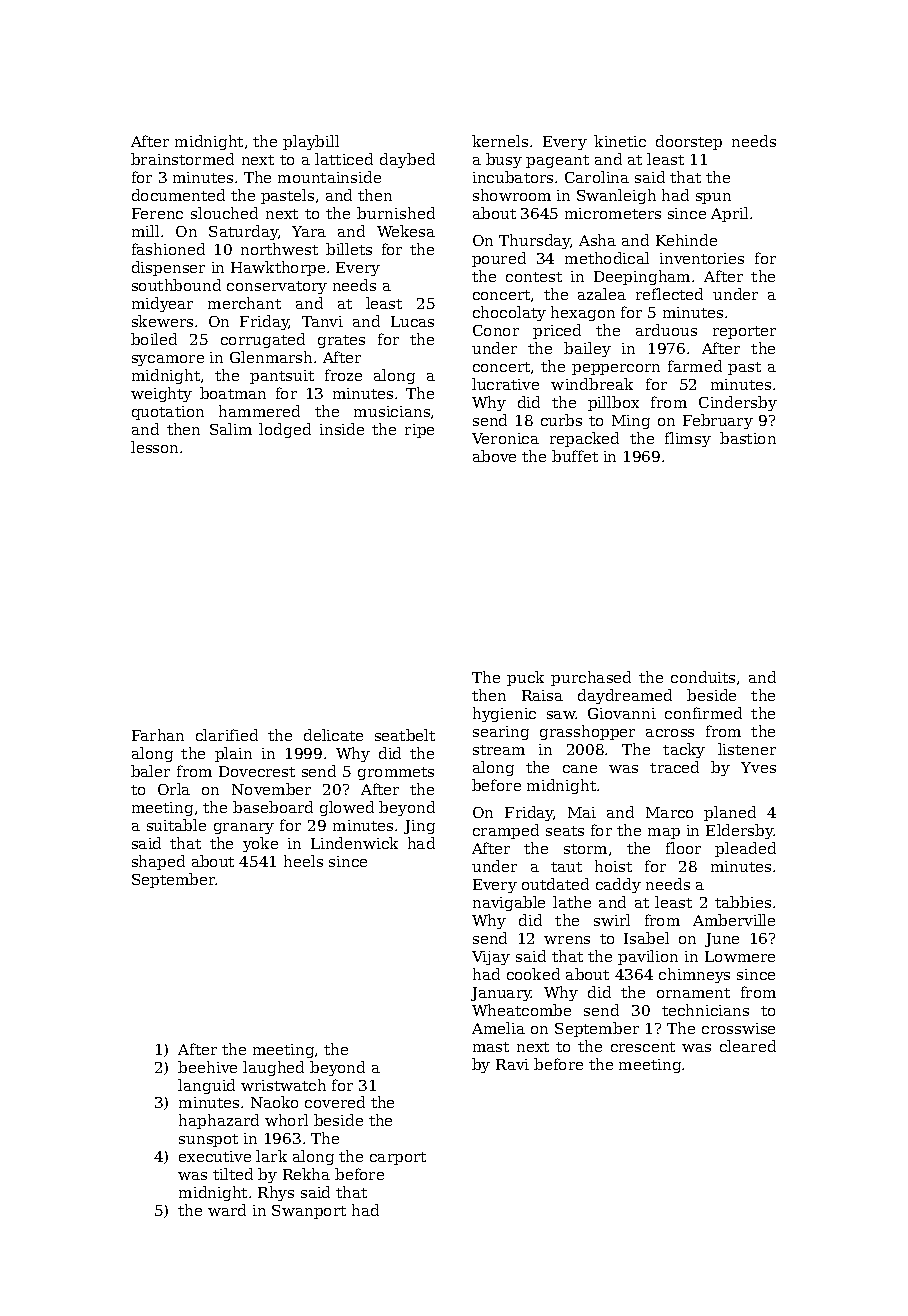 The image size is (908, 1316). I want to click on suitable, so click(176, 825).
